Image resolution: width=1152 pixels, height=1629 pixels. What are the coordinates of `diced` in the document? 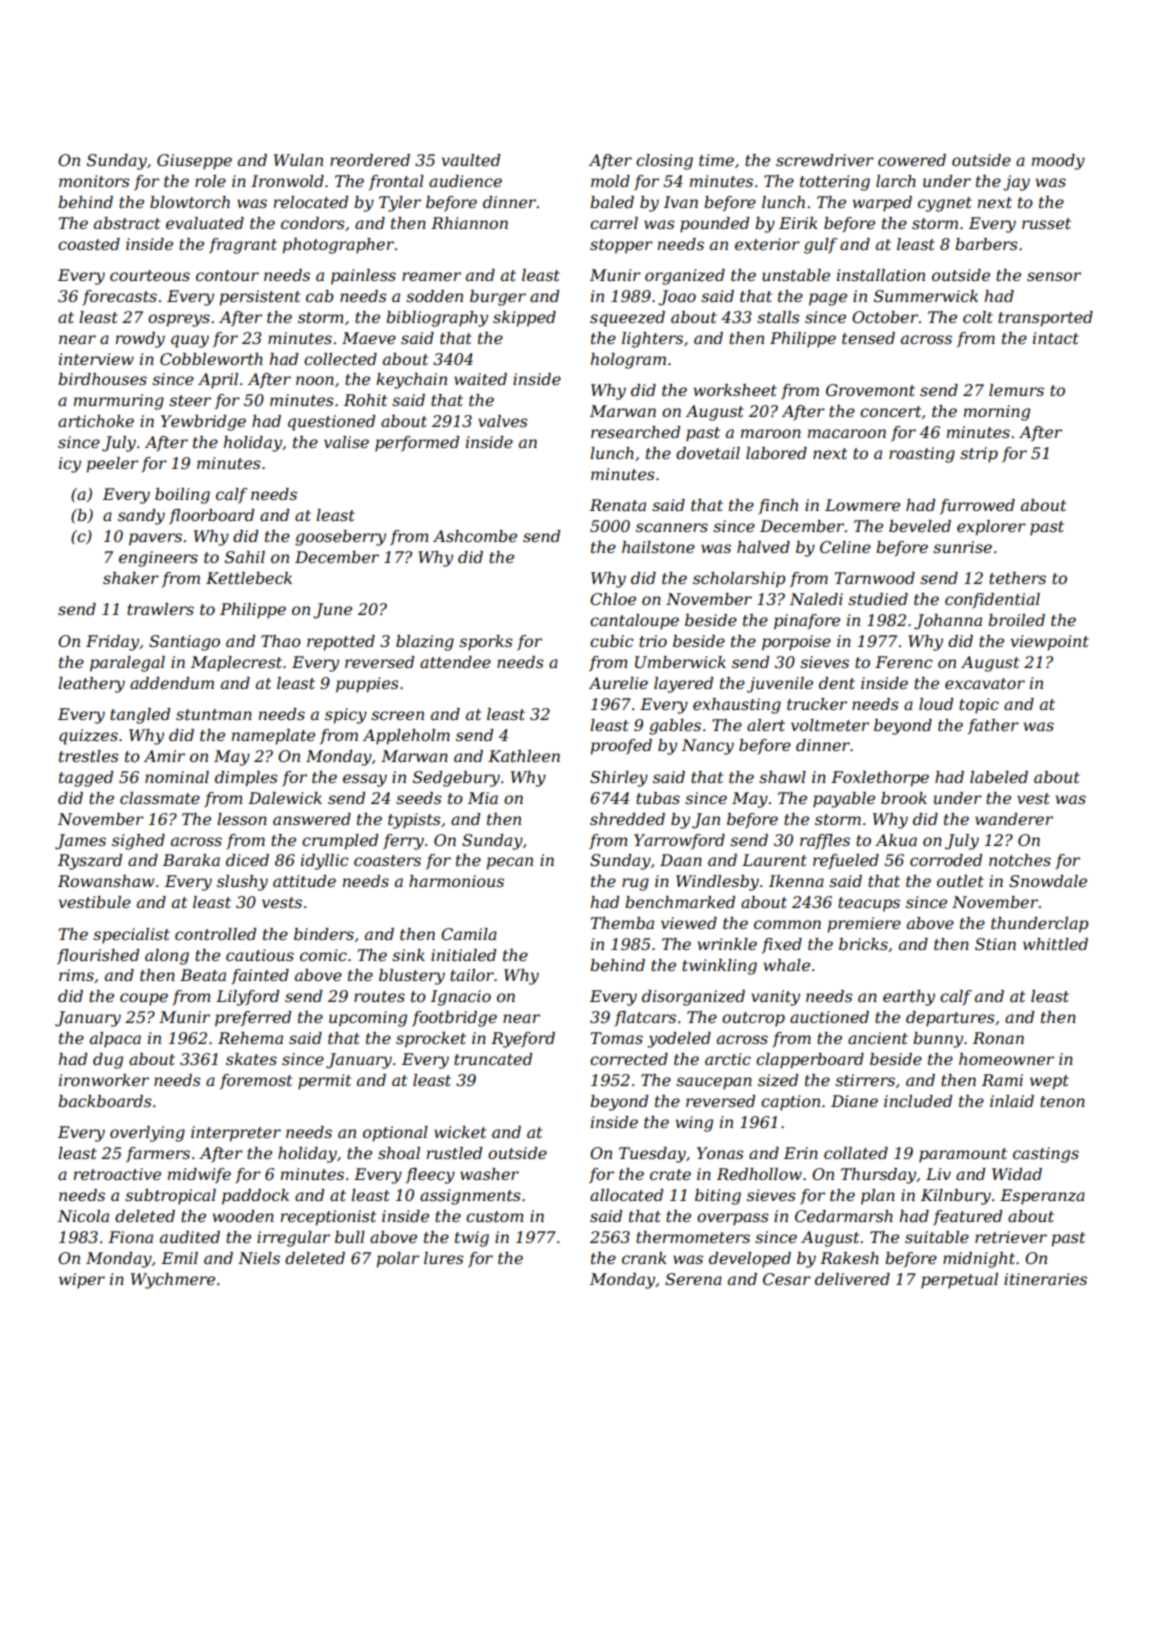 It's located at (247, 860).
